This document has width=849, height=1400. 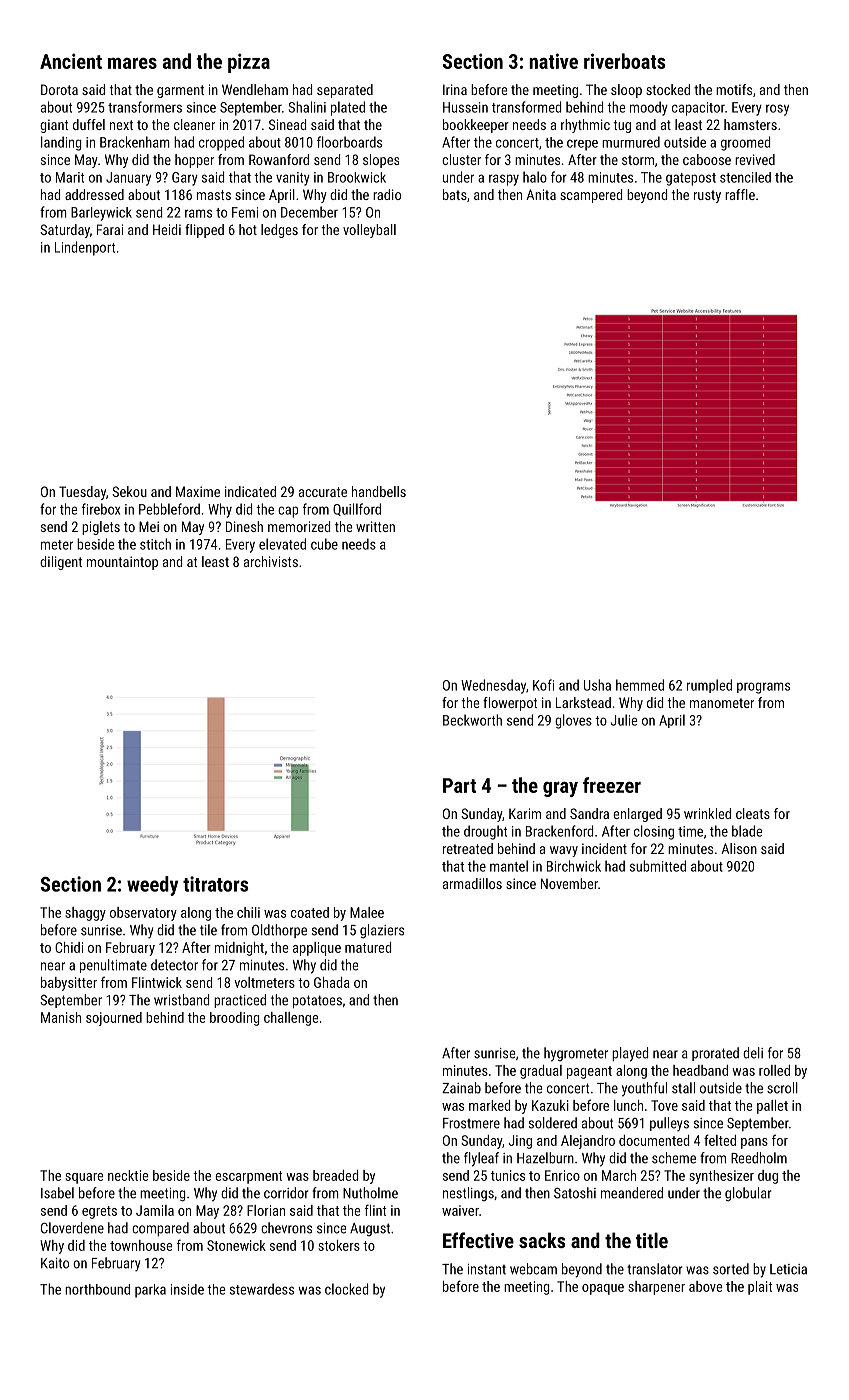 I want to click on capacitor, so click(x=698, y=109).
